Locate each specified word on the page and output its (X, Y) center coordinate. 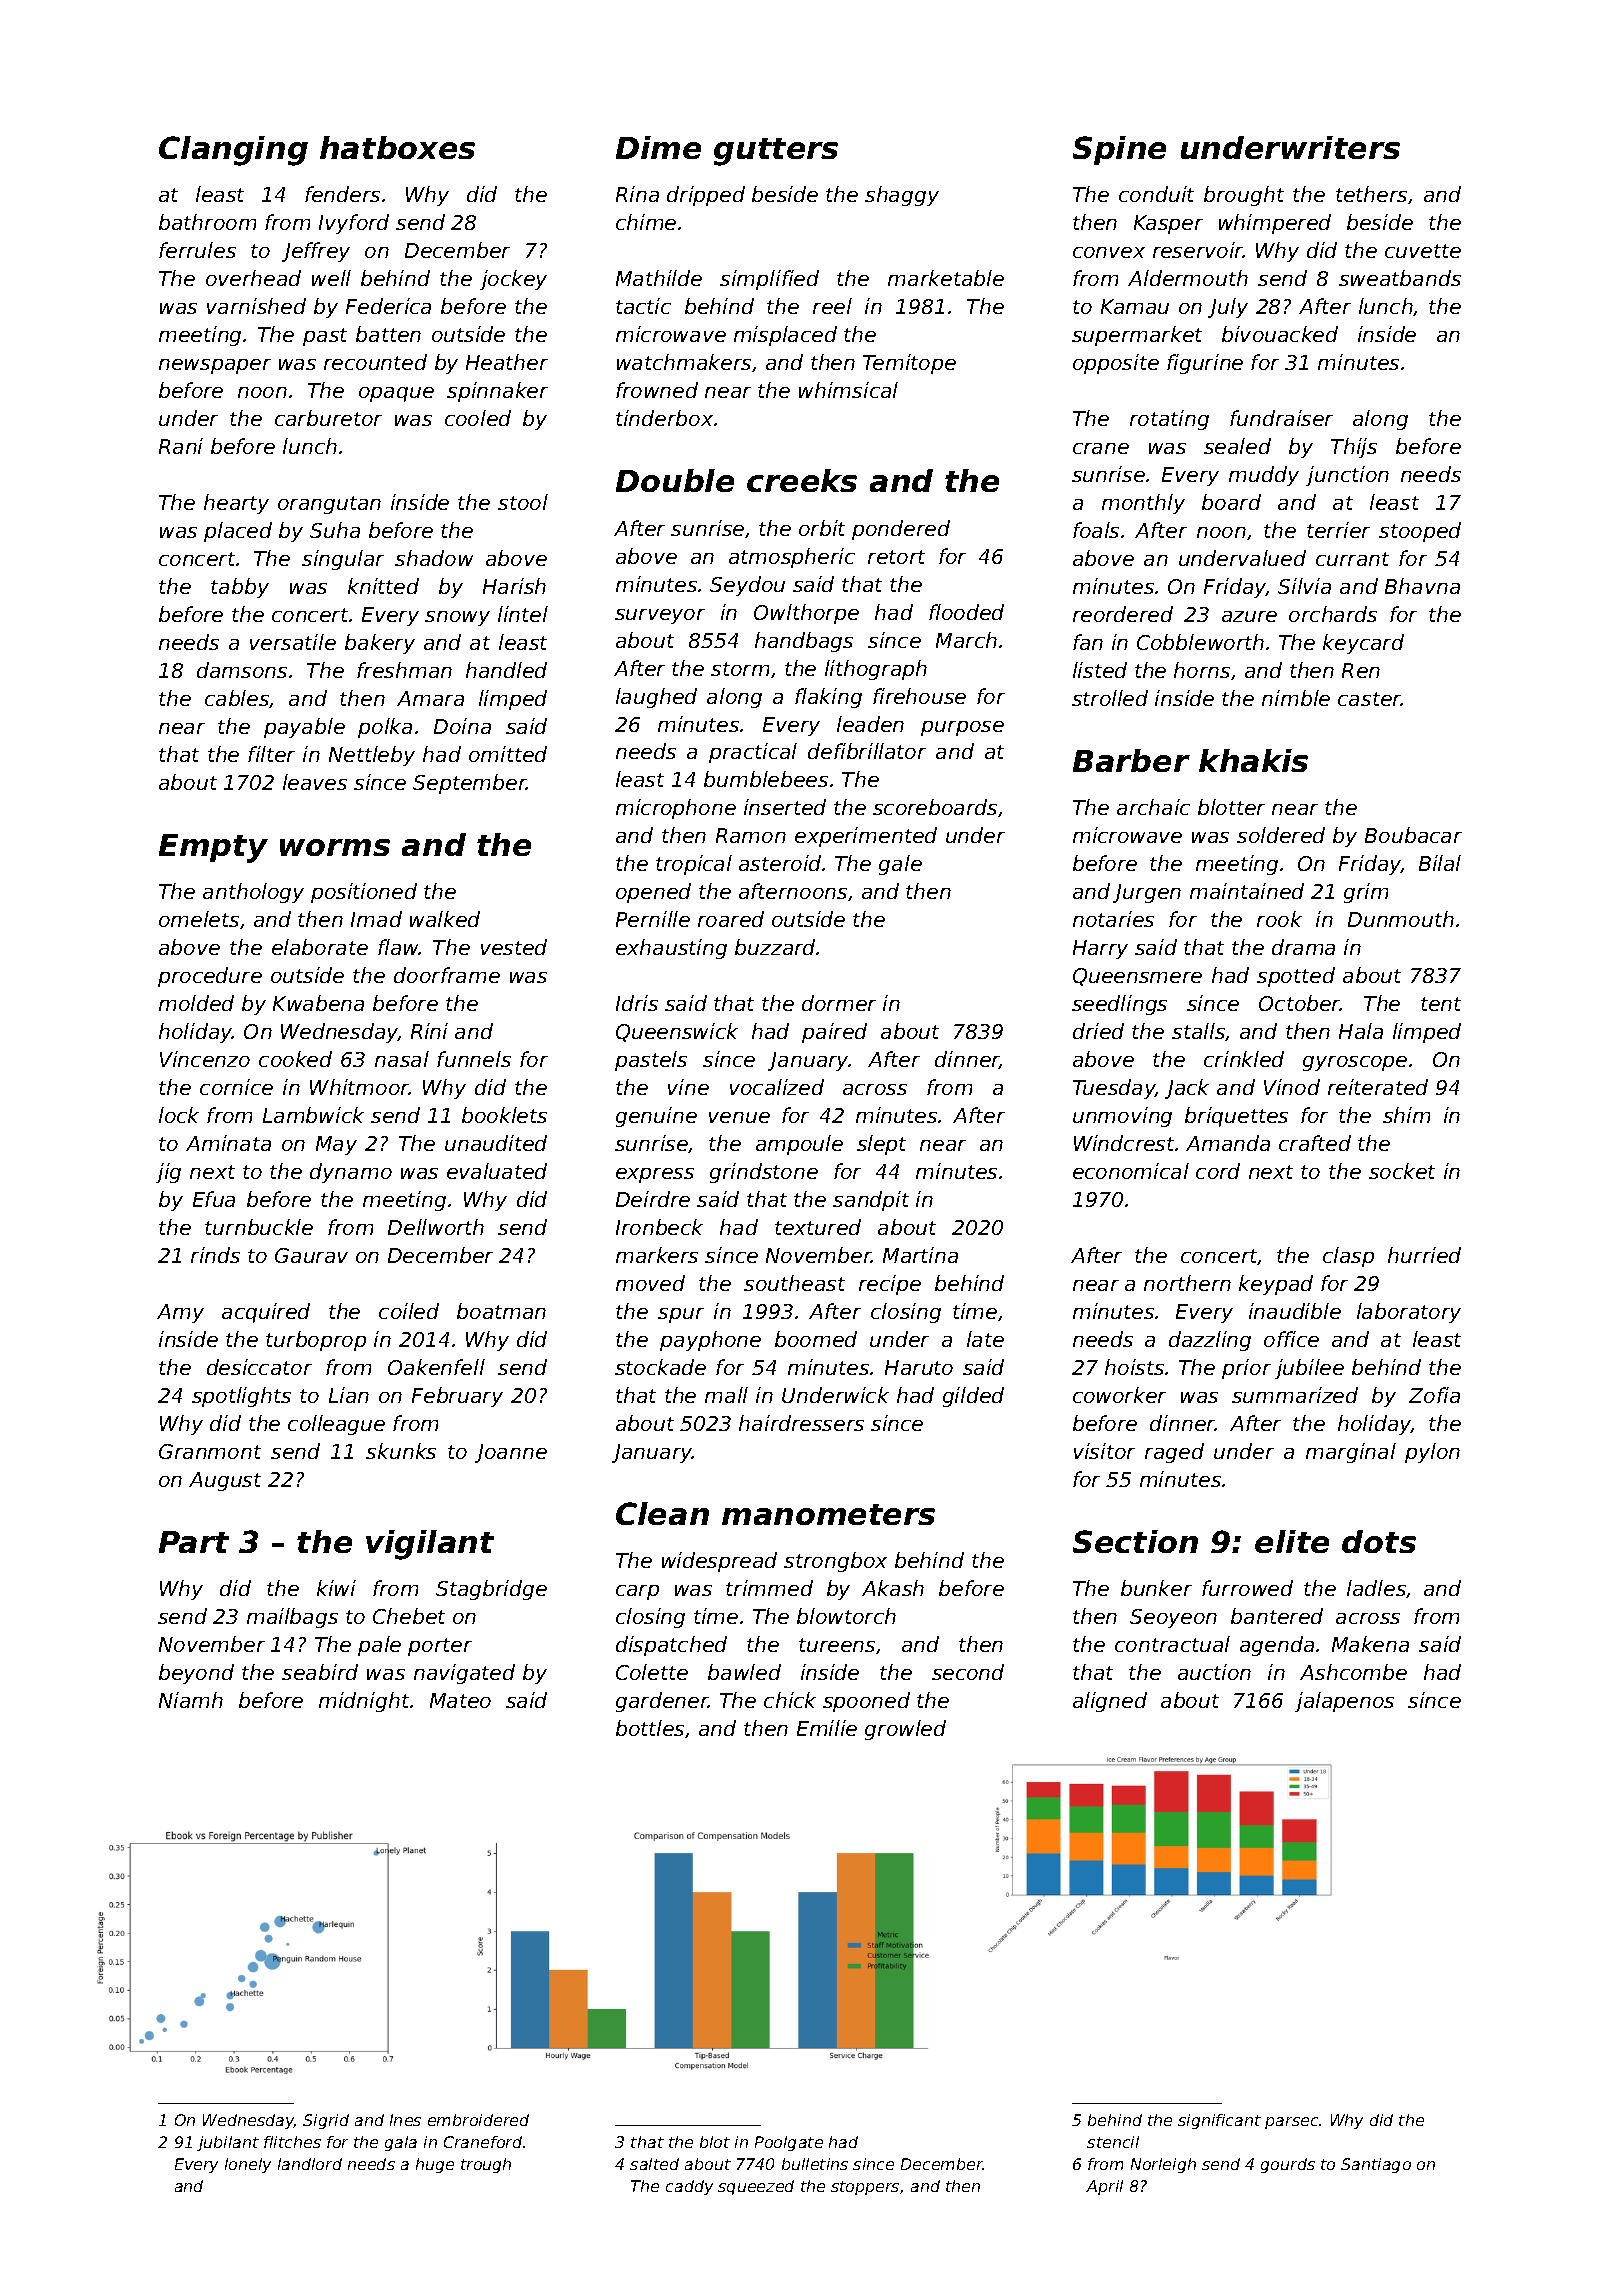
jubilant (228, 2143)
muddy (1264, 476)
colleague (336, 1425)
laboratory (1409, 1313)
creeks (802, 480)
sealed (1237, 446)
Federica (388, 306)
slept (881, 1145)
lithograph (876, 670)
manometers (828, 1514)
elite (1292, 1541)
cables (237, 699)
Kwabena (318, 1003)
